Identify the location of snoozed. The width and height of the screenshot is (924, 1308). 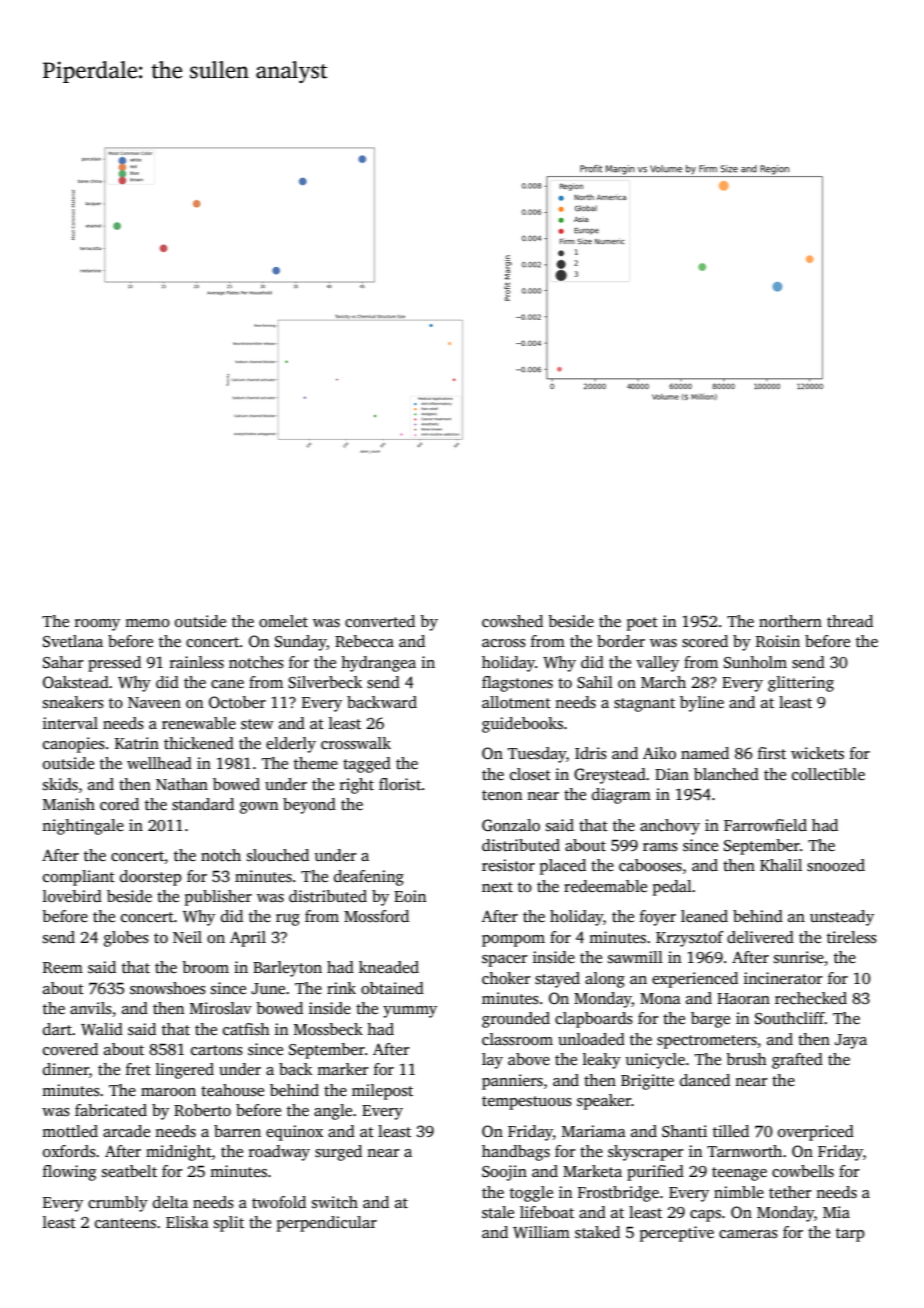
(836, 865).
